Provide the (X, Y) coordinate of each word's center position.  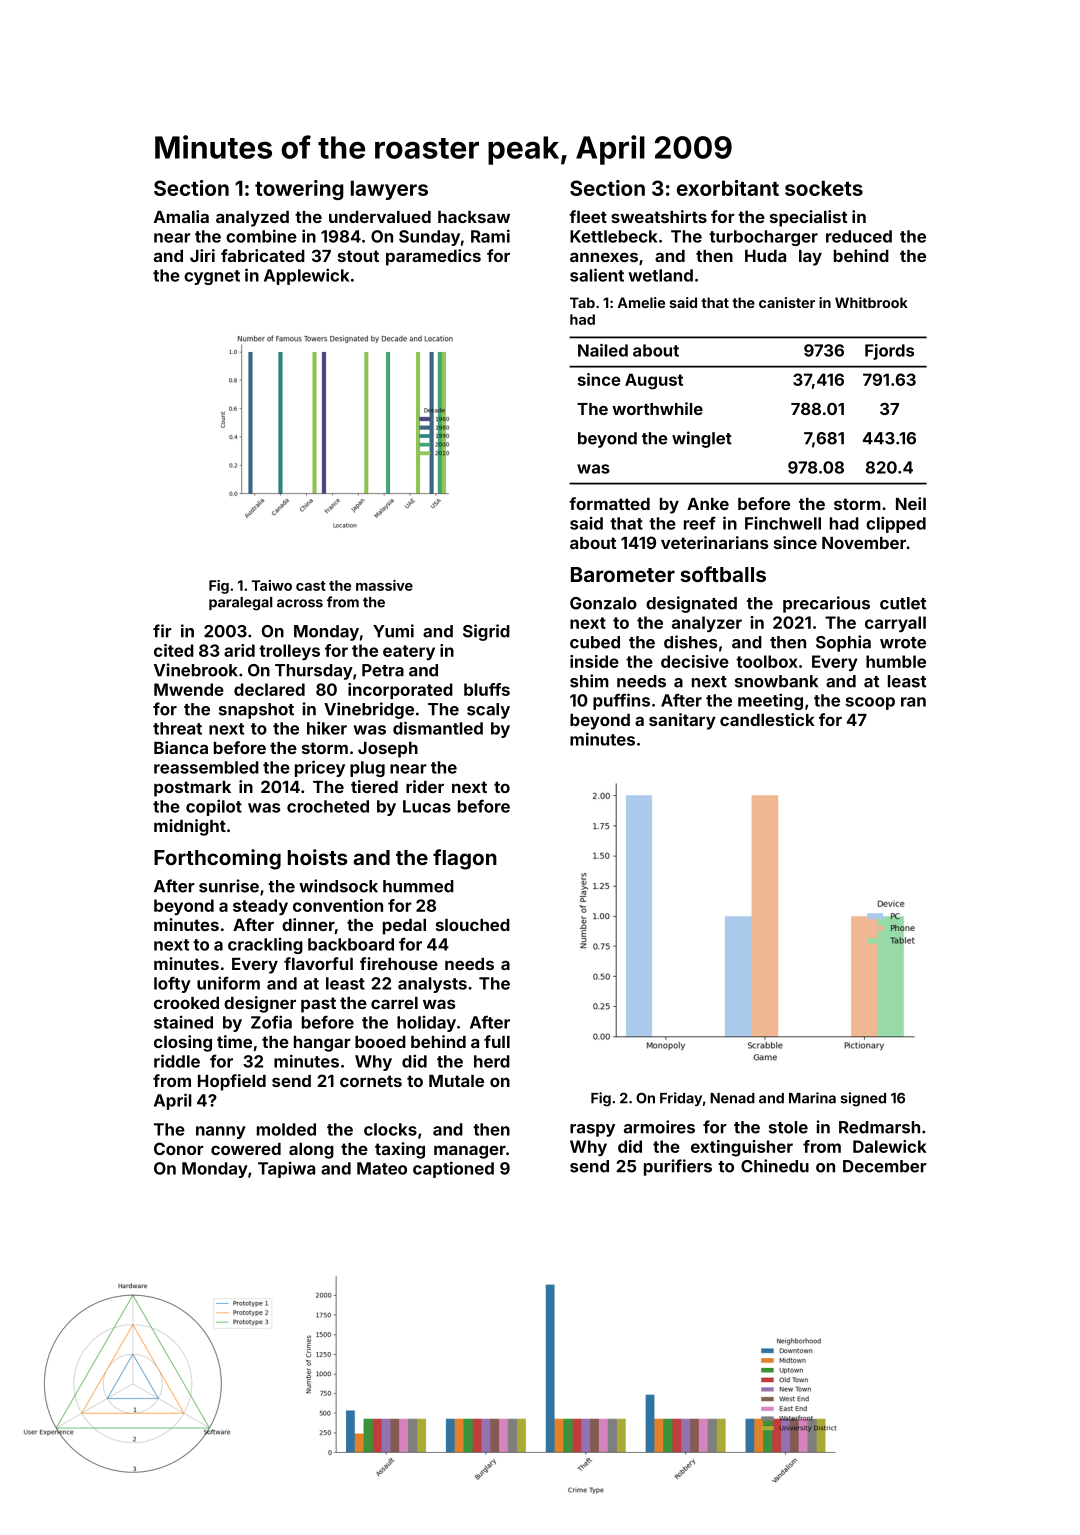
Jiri (202, 255)
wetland (660, 275)
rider (425, 786)
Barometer (623, 574)
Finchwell (783, 523)
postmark (192, 789)
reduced (859, 236)
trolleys (289, 652)
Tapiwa (286, 1169)
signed (863, 1099)
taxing (400, 1150)
